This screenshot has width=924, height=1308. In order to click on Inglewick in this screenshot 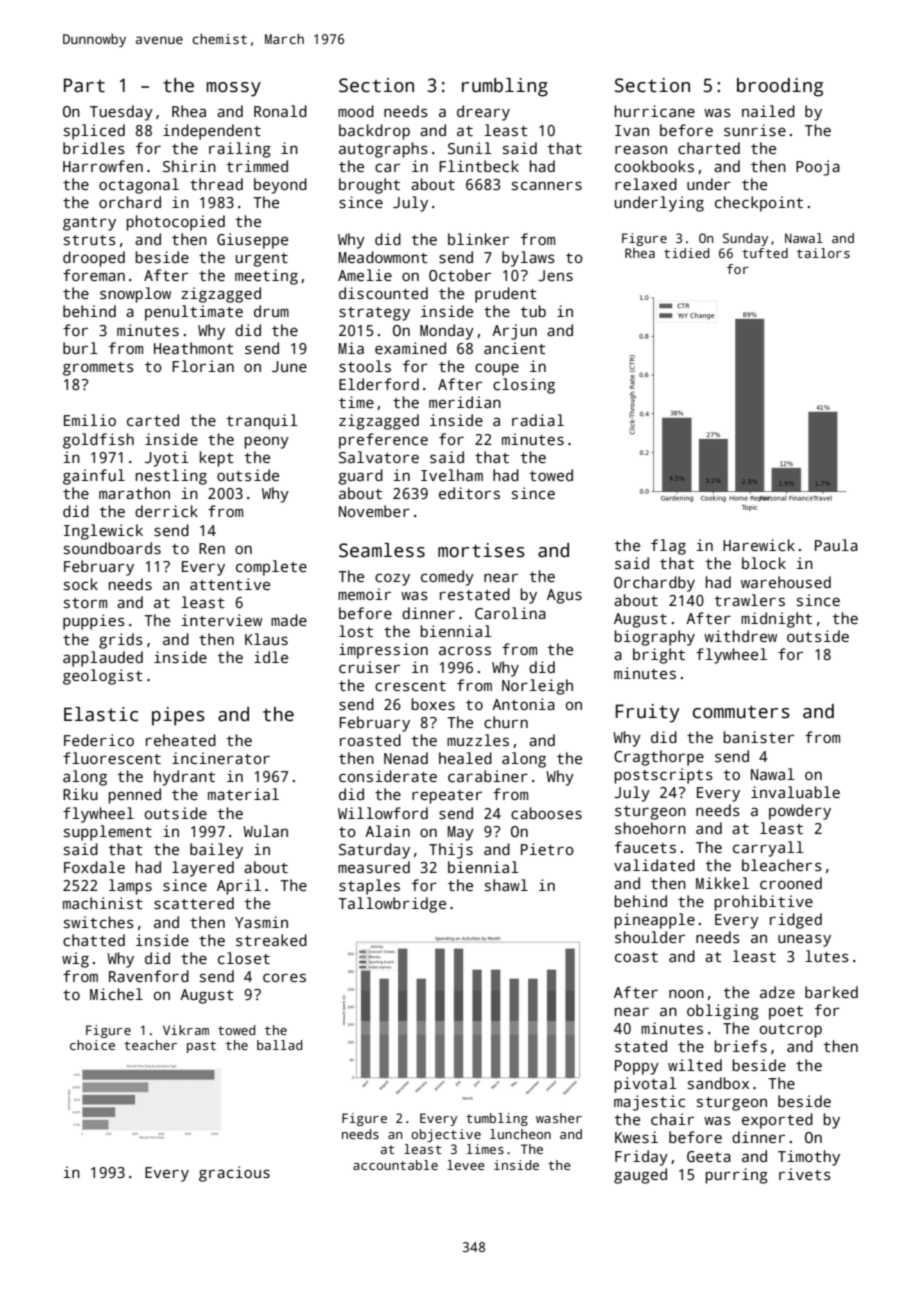, I will do `click(103, 532)`.
